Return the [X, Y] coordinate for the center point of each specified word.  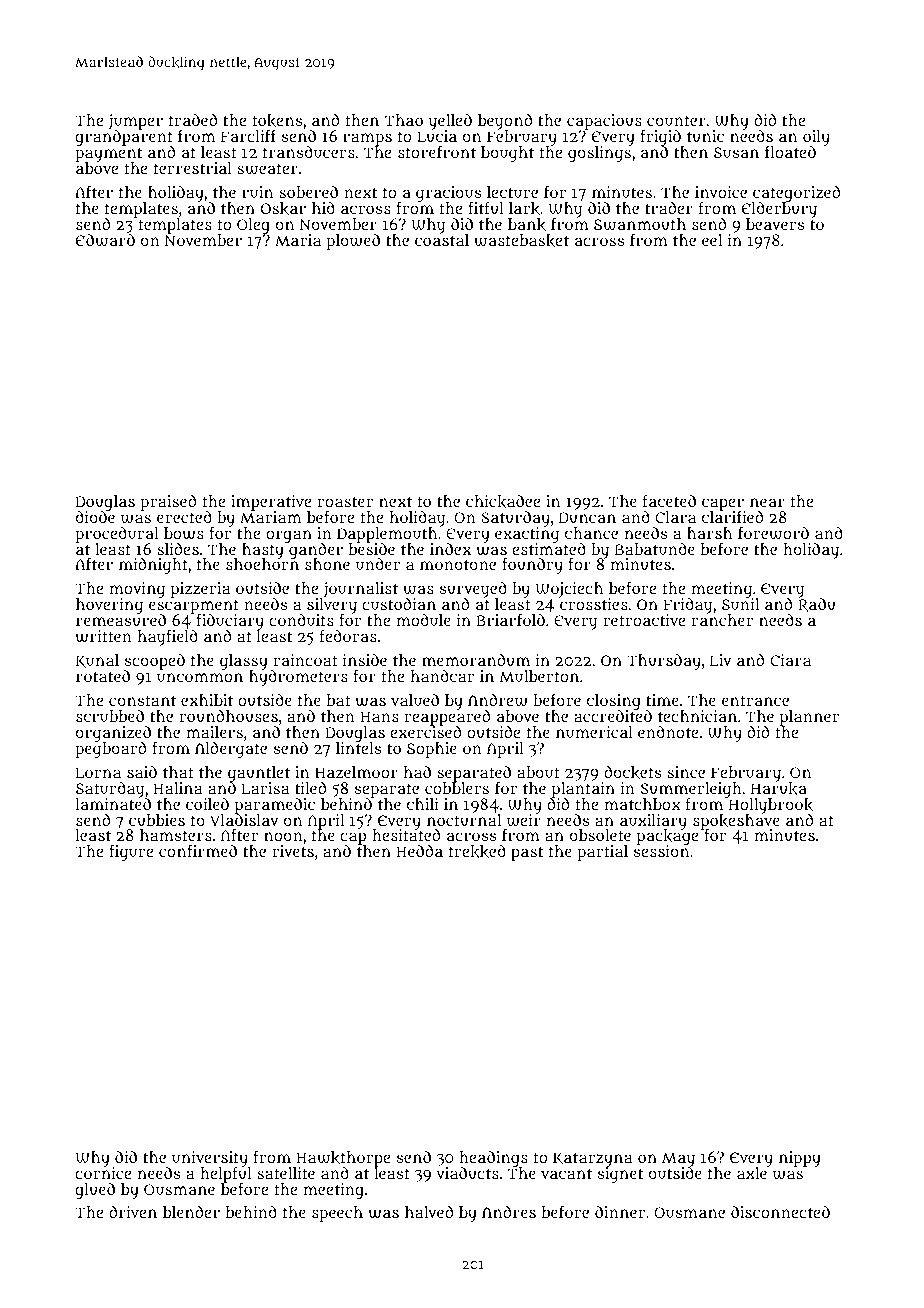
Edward [105, 240]
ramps [367, 139]
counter [676, 120]
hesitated [406, 835]
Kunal [97, 661]
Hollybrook [771, 806]
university [210, 1159]
